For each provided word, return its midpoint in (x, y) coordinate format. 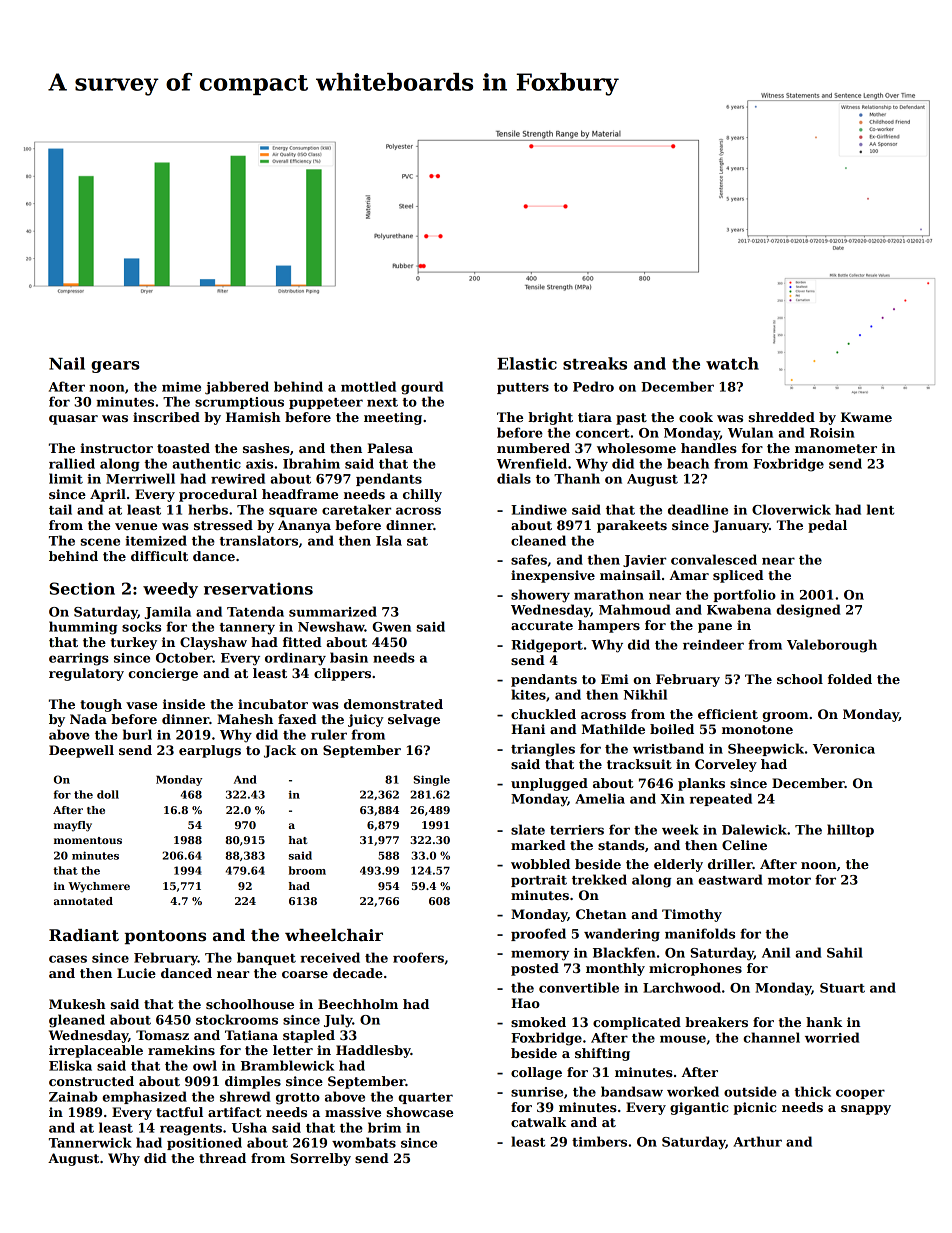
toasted (183, 448)
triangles (543, 750)
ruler (329, 734)
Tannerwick (90, 1142)
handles (709, 448)
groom (785, 717)
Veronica (844, 749)
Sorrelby (320, 1159)
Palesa (390, 448)
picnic (755, 1108)
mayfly (73, 826)
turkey (134, 643)
